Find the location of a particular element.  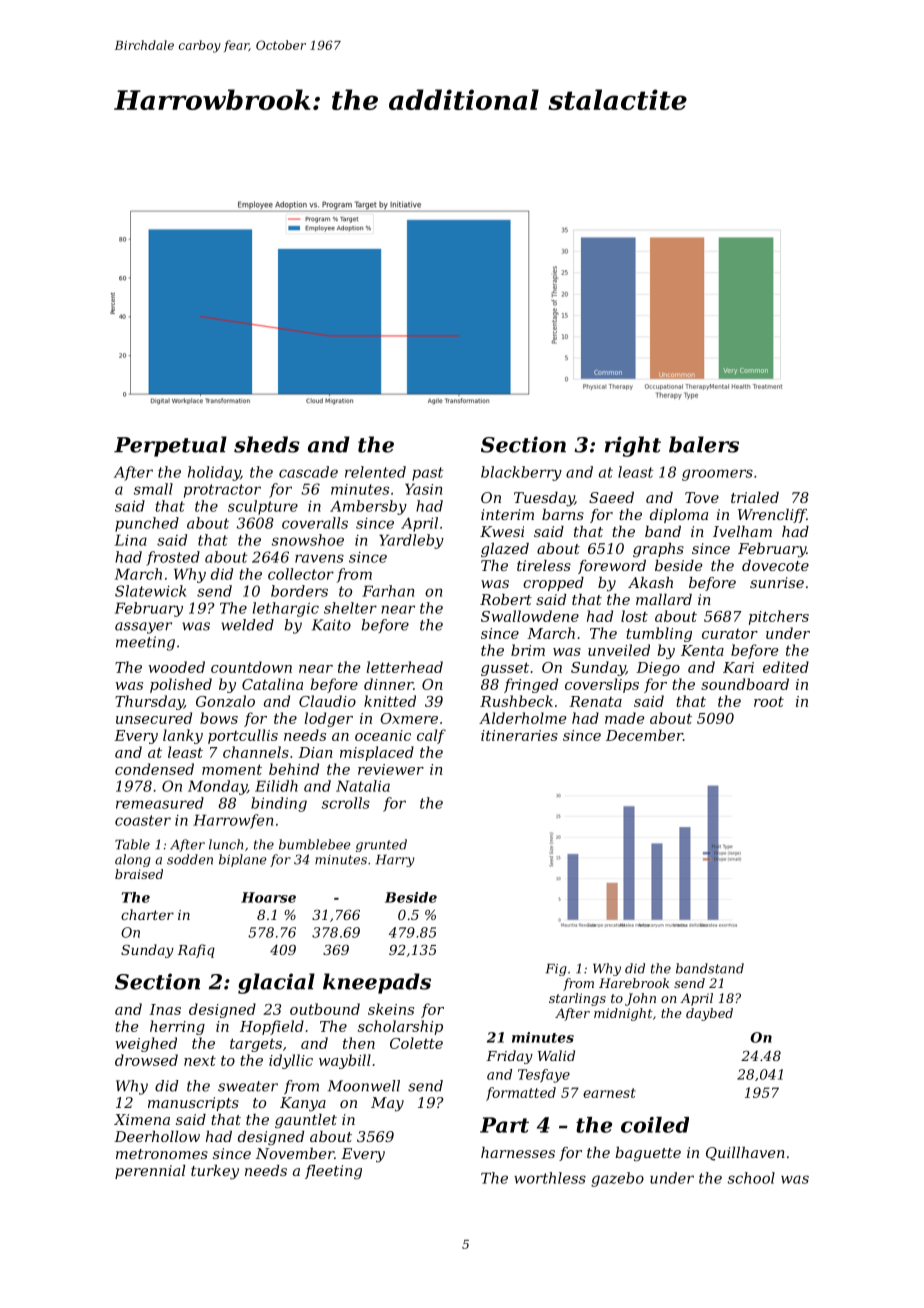

punched is located at coordinates (147, 524).
